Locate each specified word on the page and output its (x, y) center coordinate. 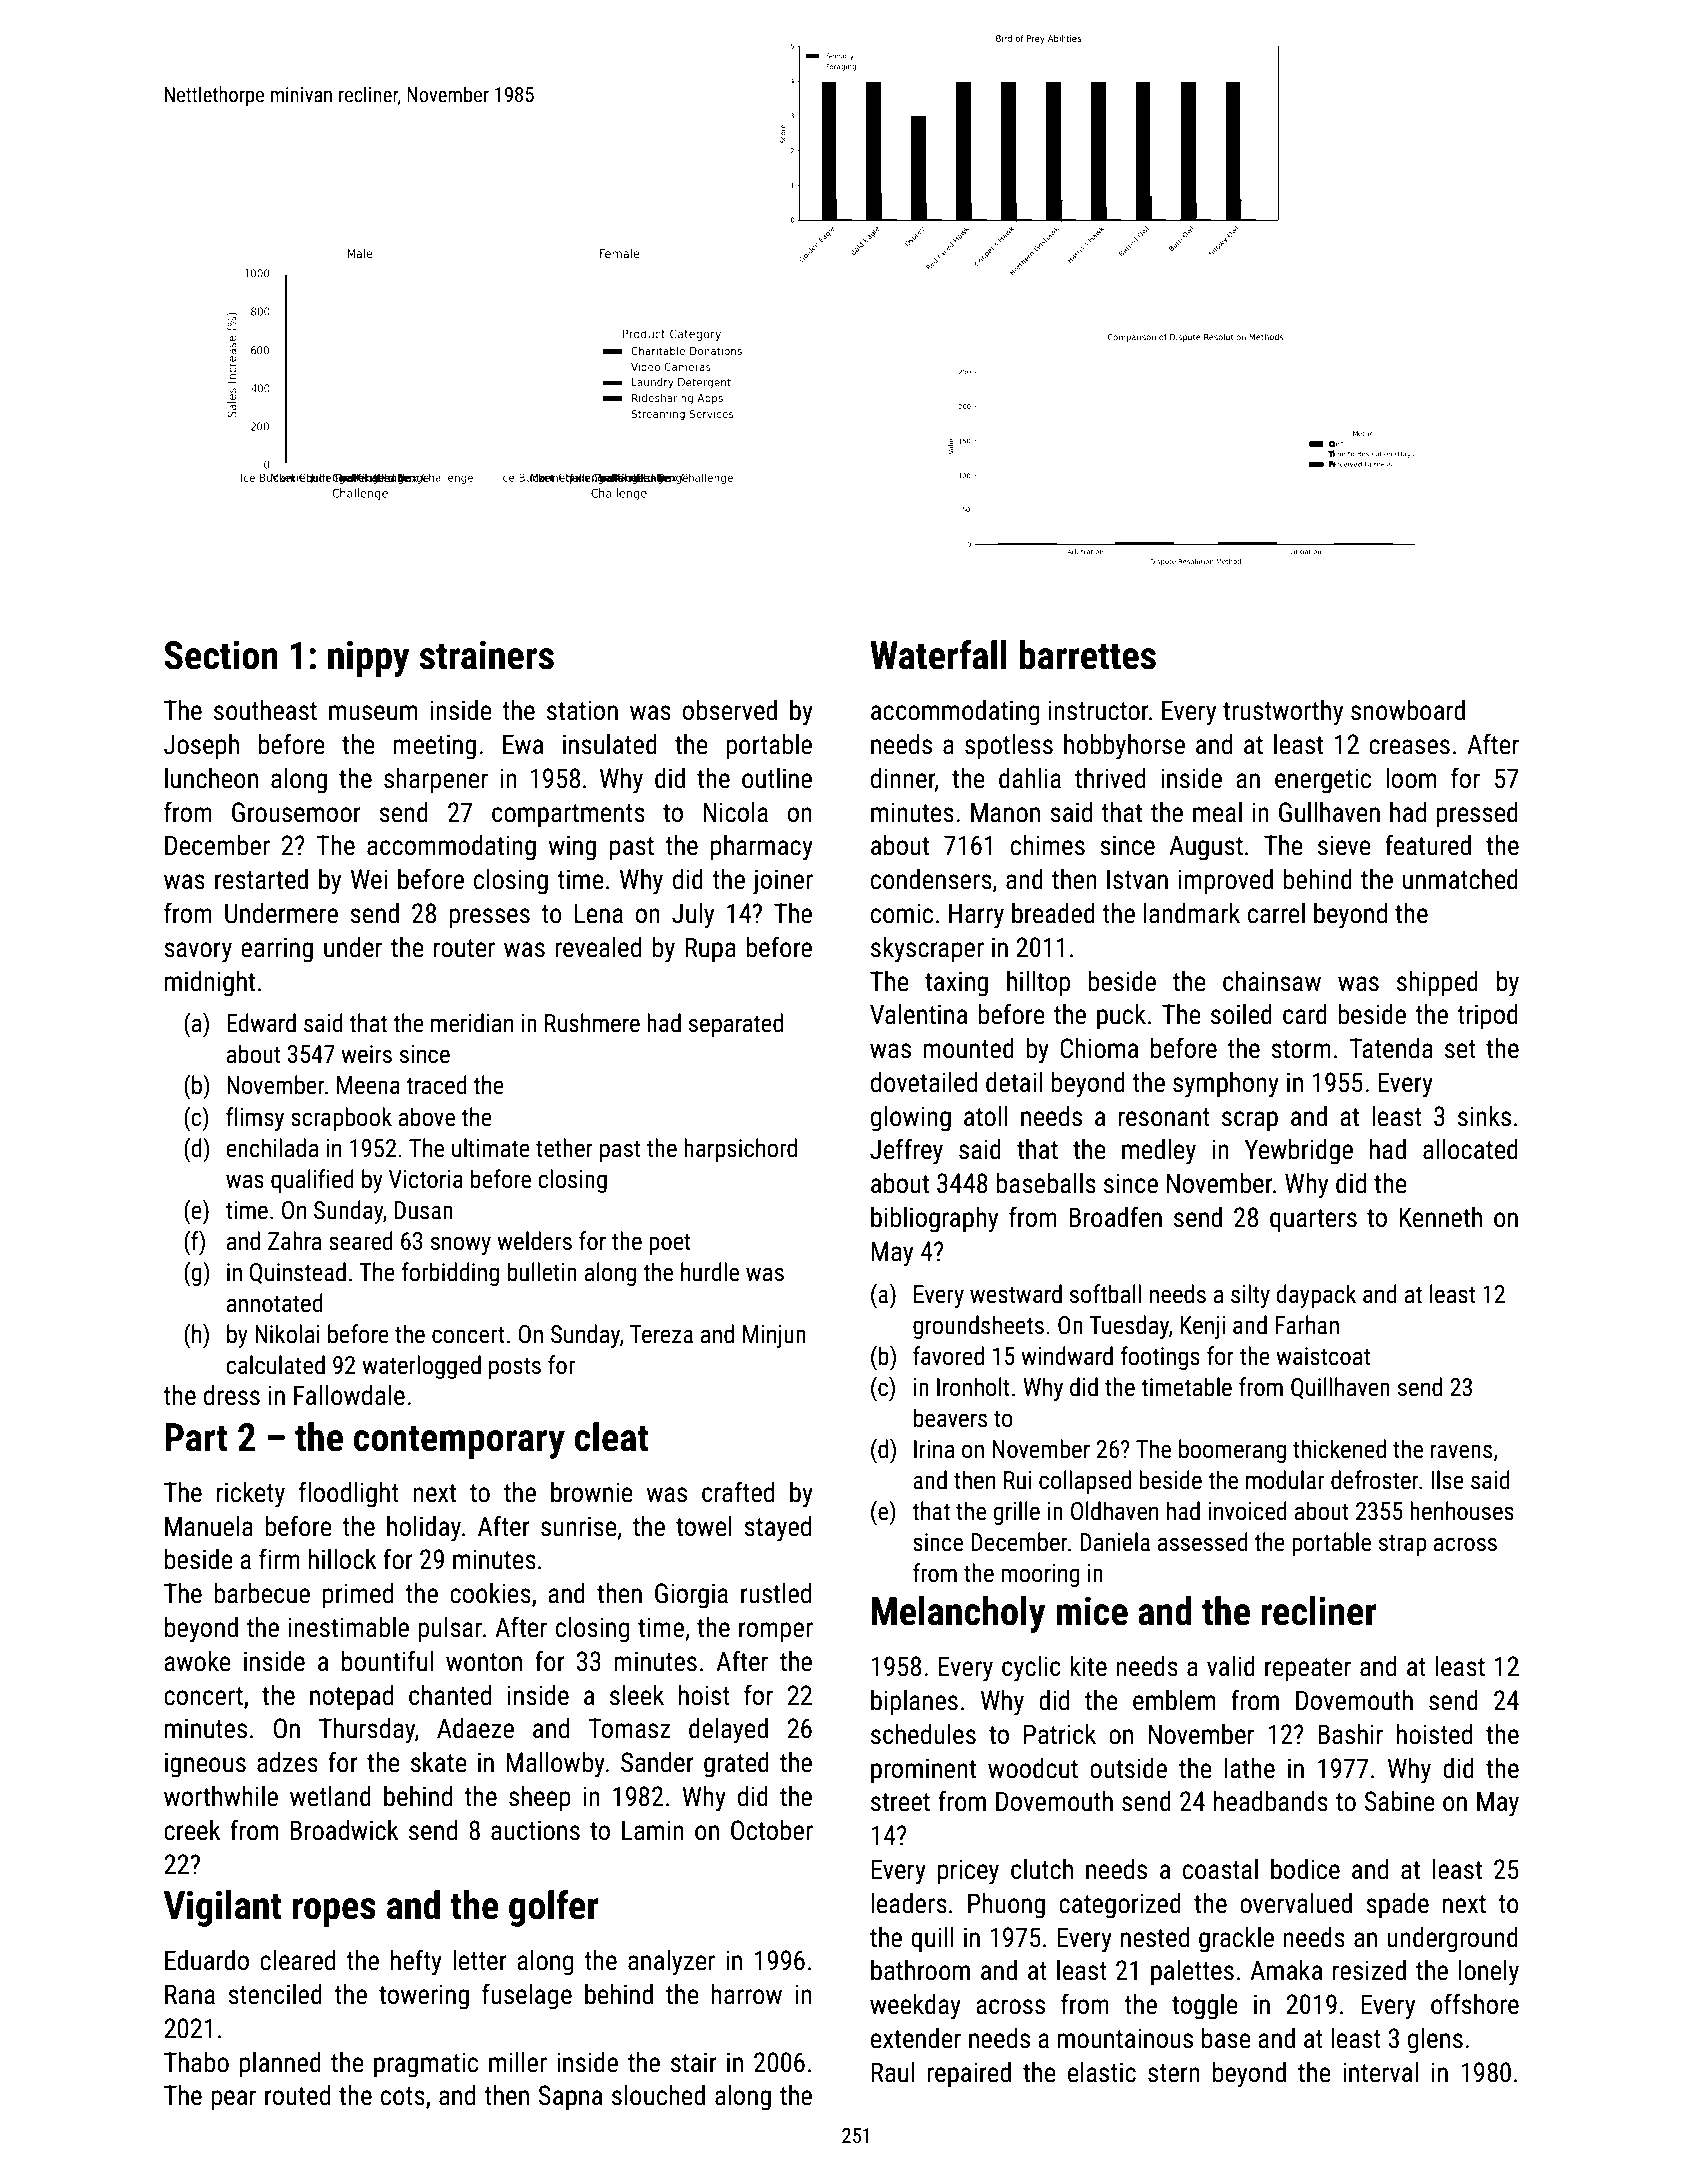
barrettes (1087, 655)
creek (192, 1830)
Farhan (1307, 1325)
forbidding (450, 1274)
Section (221, 655)
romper (776, 1632)
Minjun (774, 1336)
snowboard (1408, 710)
